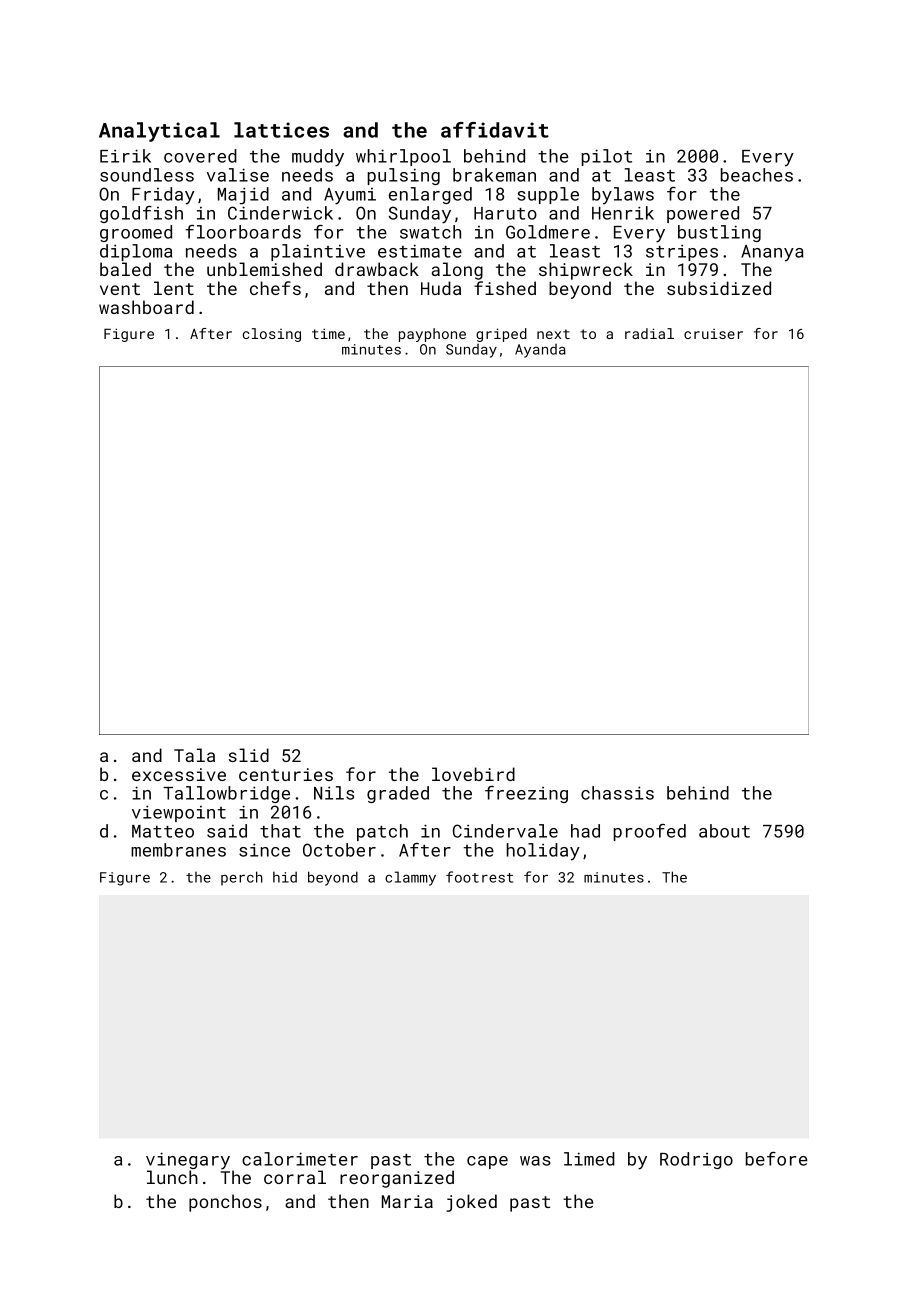  What do you see at coordinates (328, 333) in the screenshot?
I see `time` at bounding box center [328, 333].
